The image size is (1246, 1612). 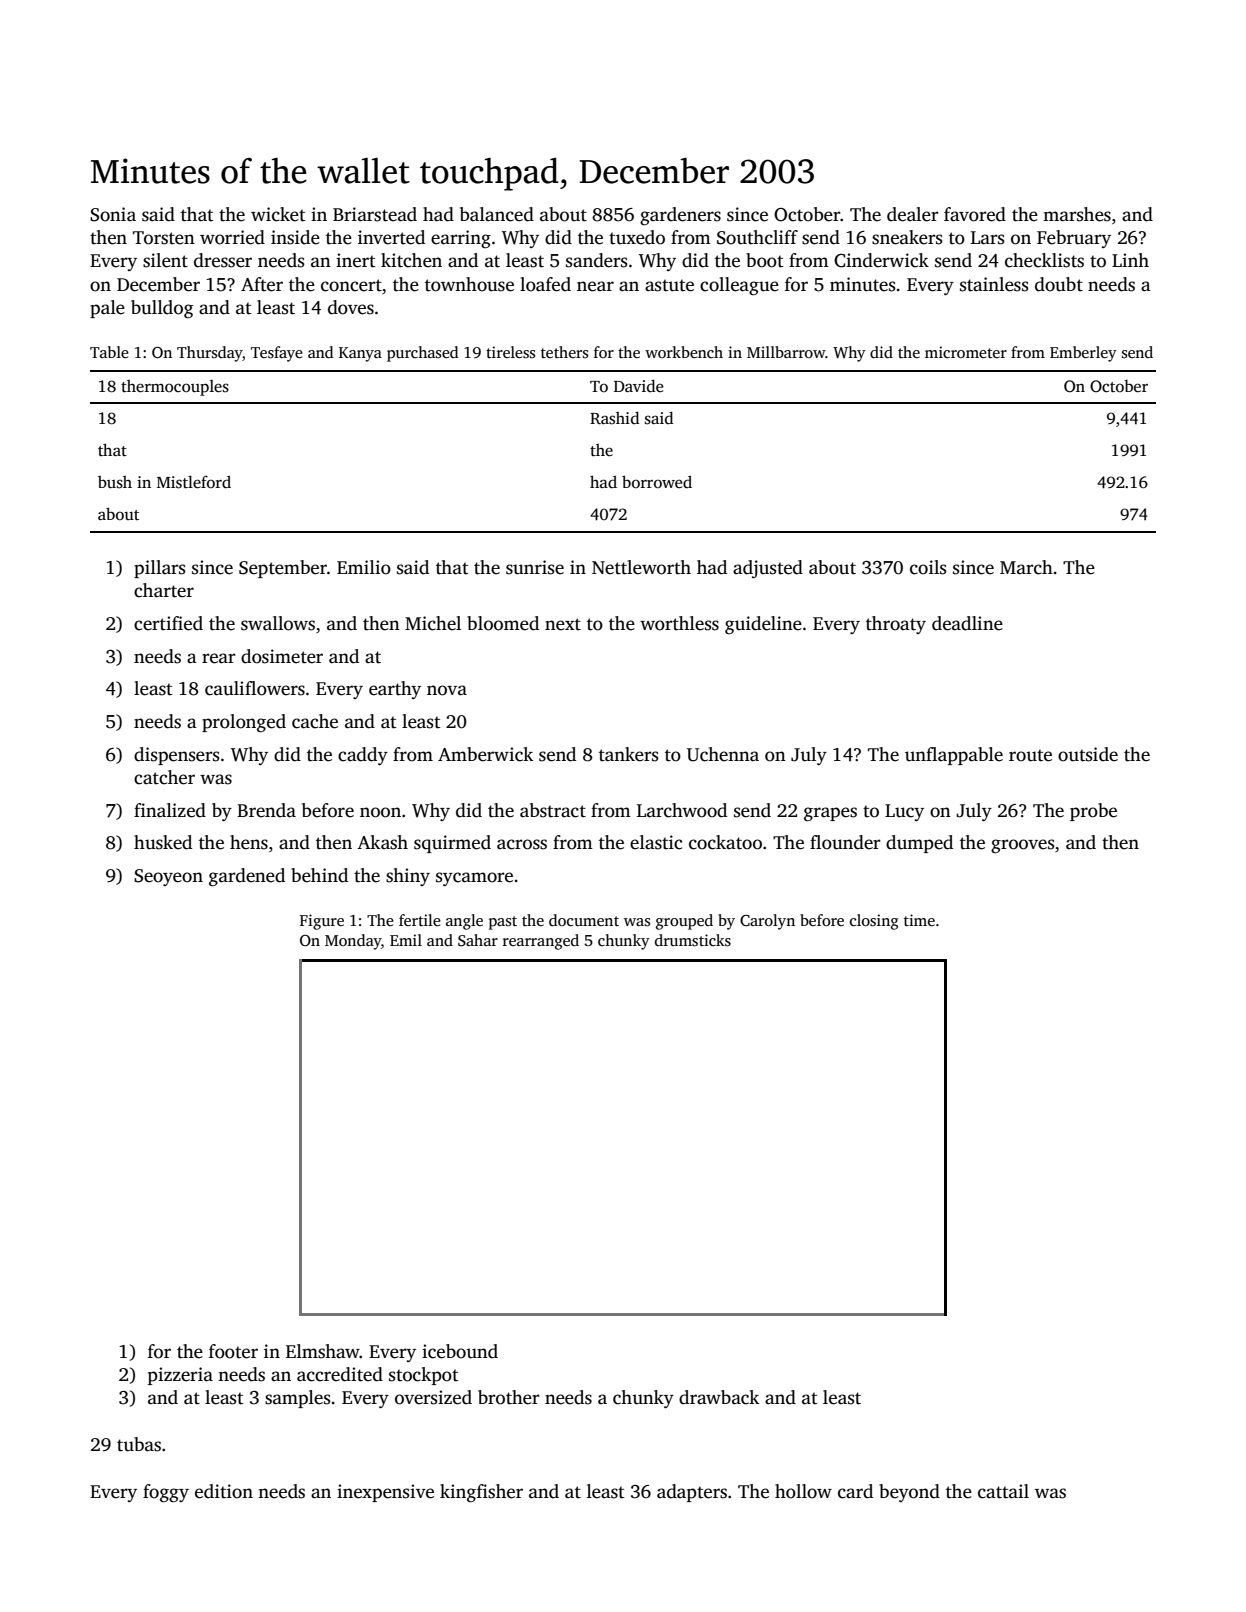 What do you see at coordinates (725, 842) in the screenshot?
I see `cockatoo` at bounding box center [725, 842].
